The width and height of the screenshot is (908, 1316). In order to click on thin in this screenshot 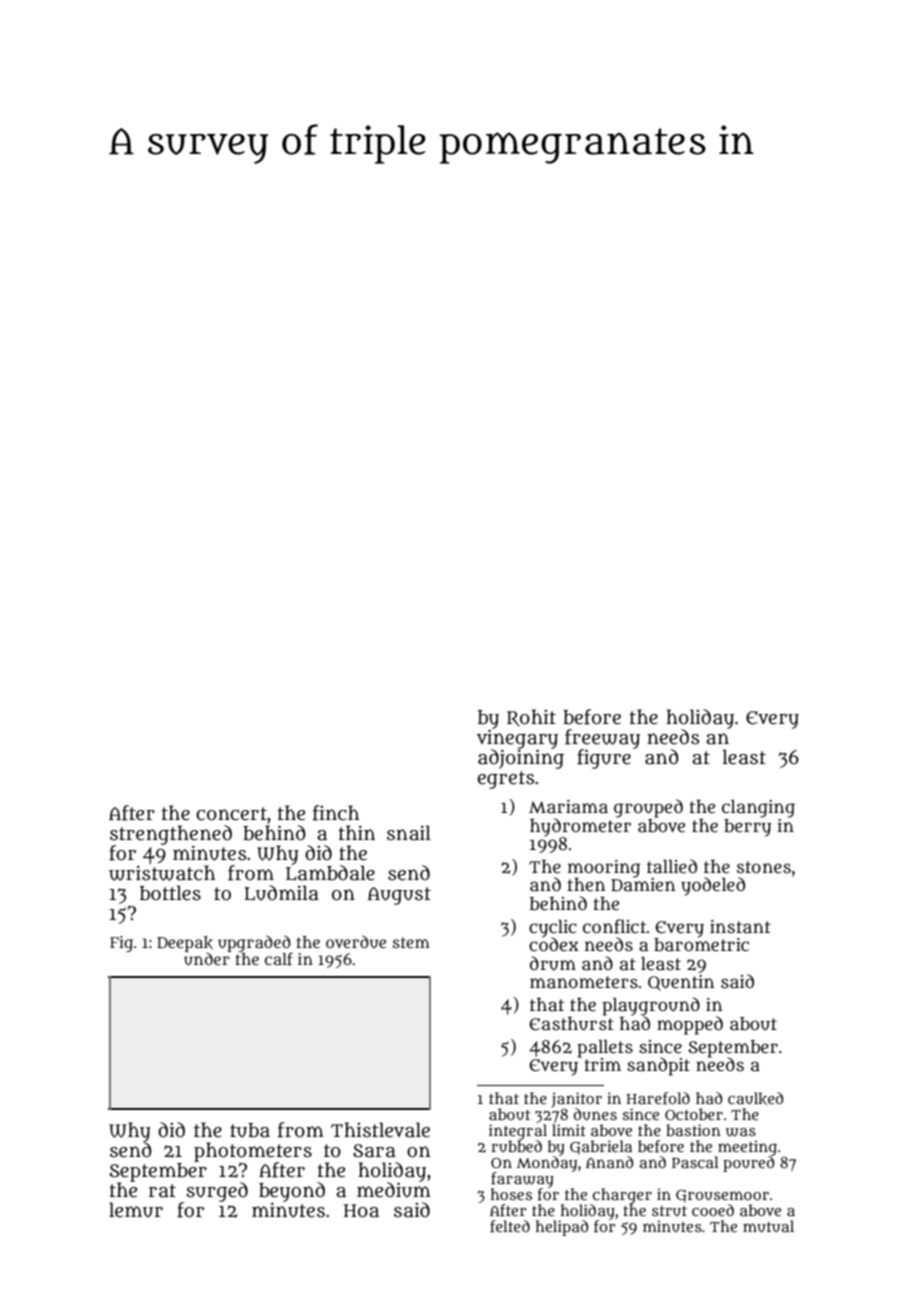, I will do `click(356, 832)`.
